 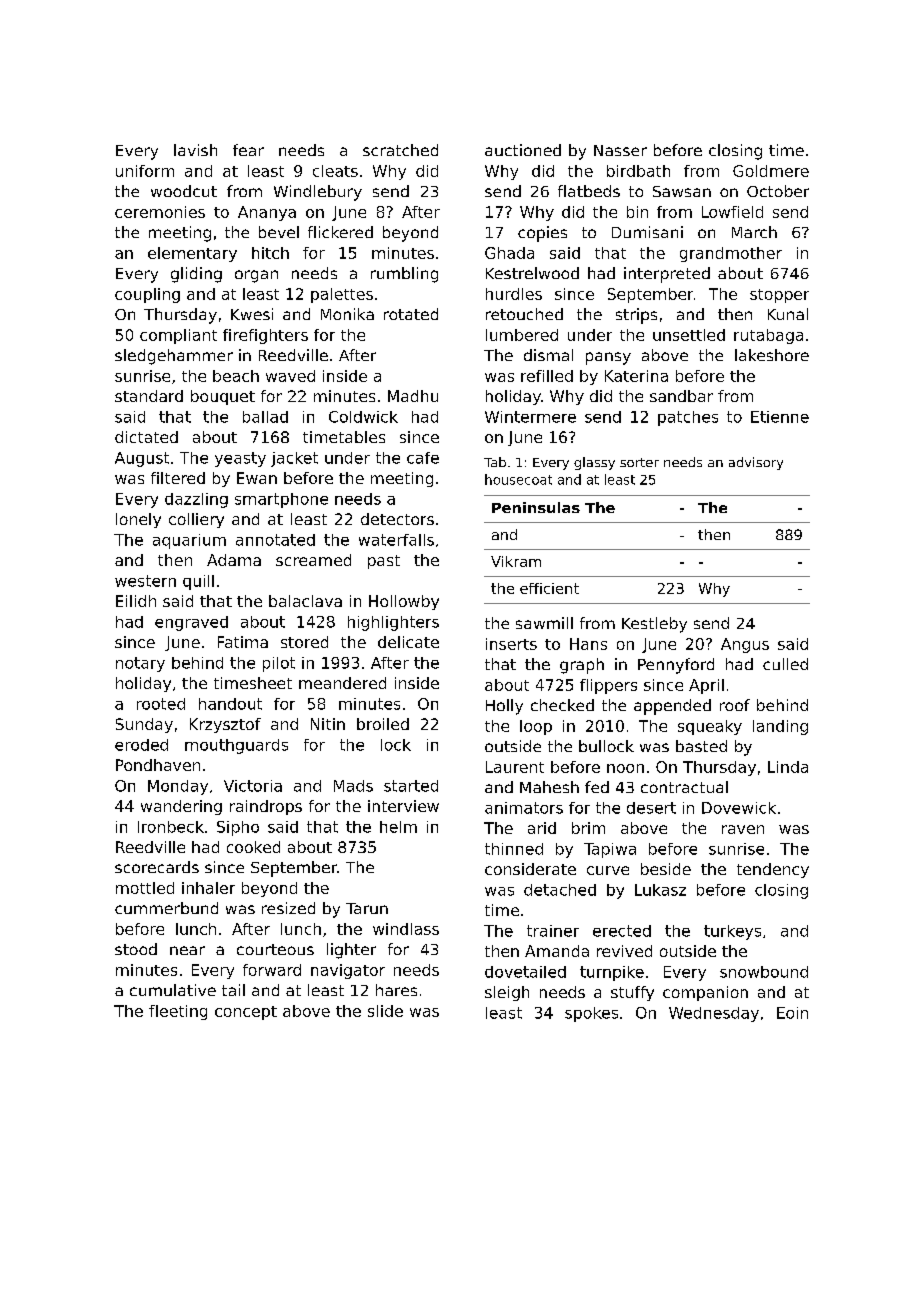 What do you see at coordinates (732, 212) in the screenshot?
I see `Lowfield` at bounding box center [732, 212].
